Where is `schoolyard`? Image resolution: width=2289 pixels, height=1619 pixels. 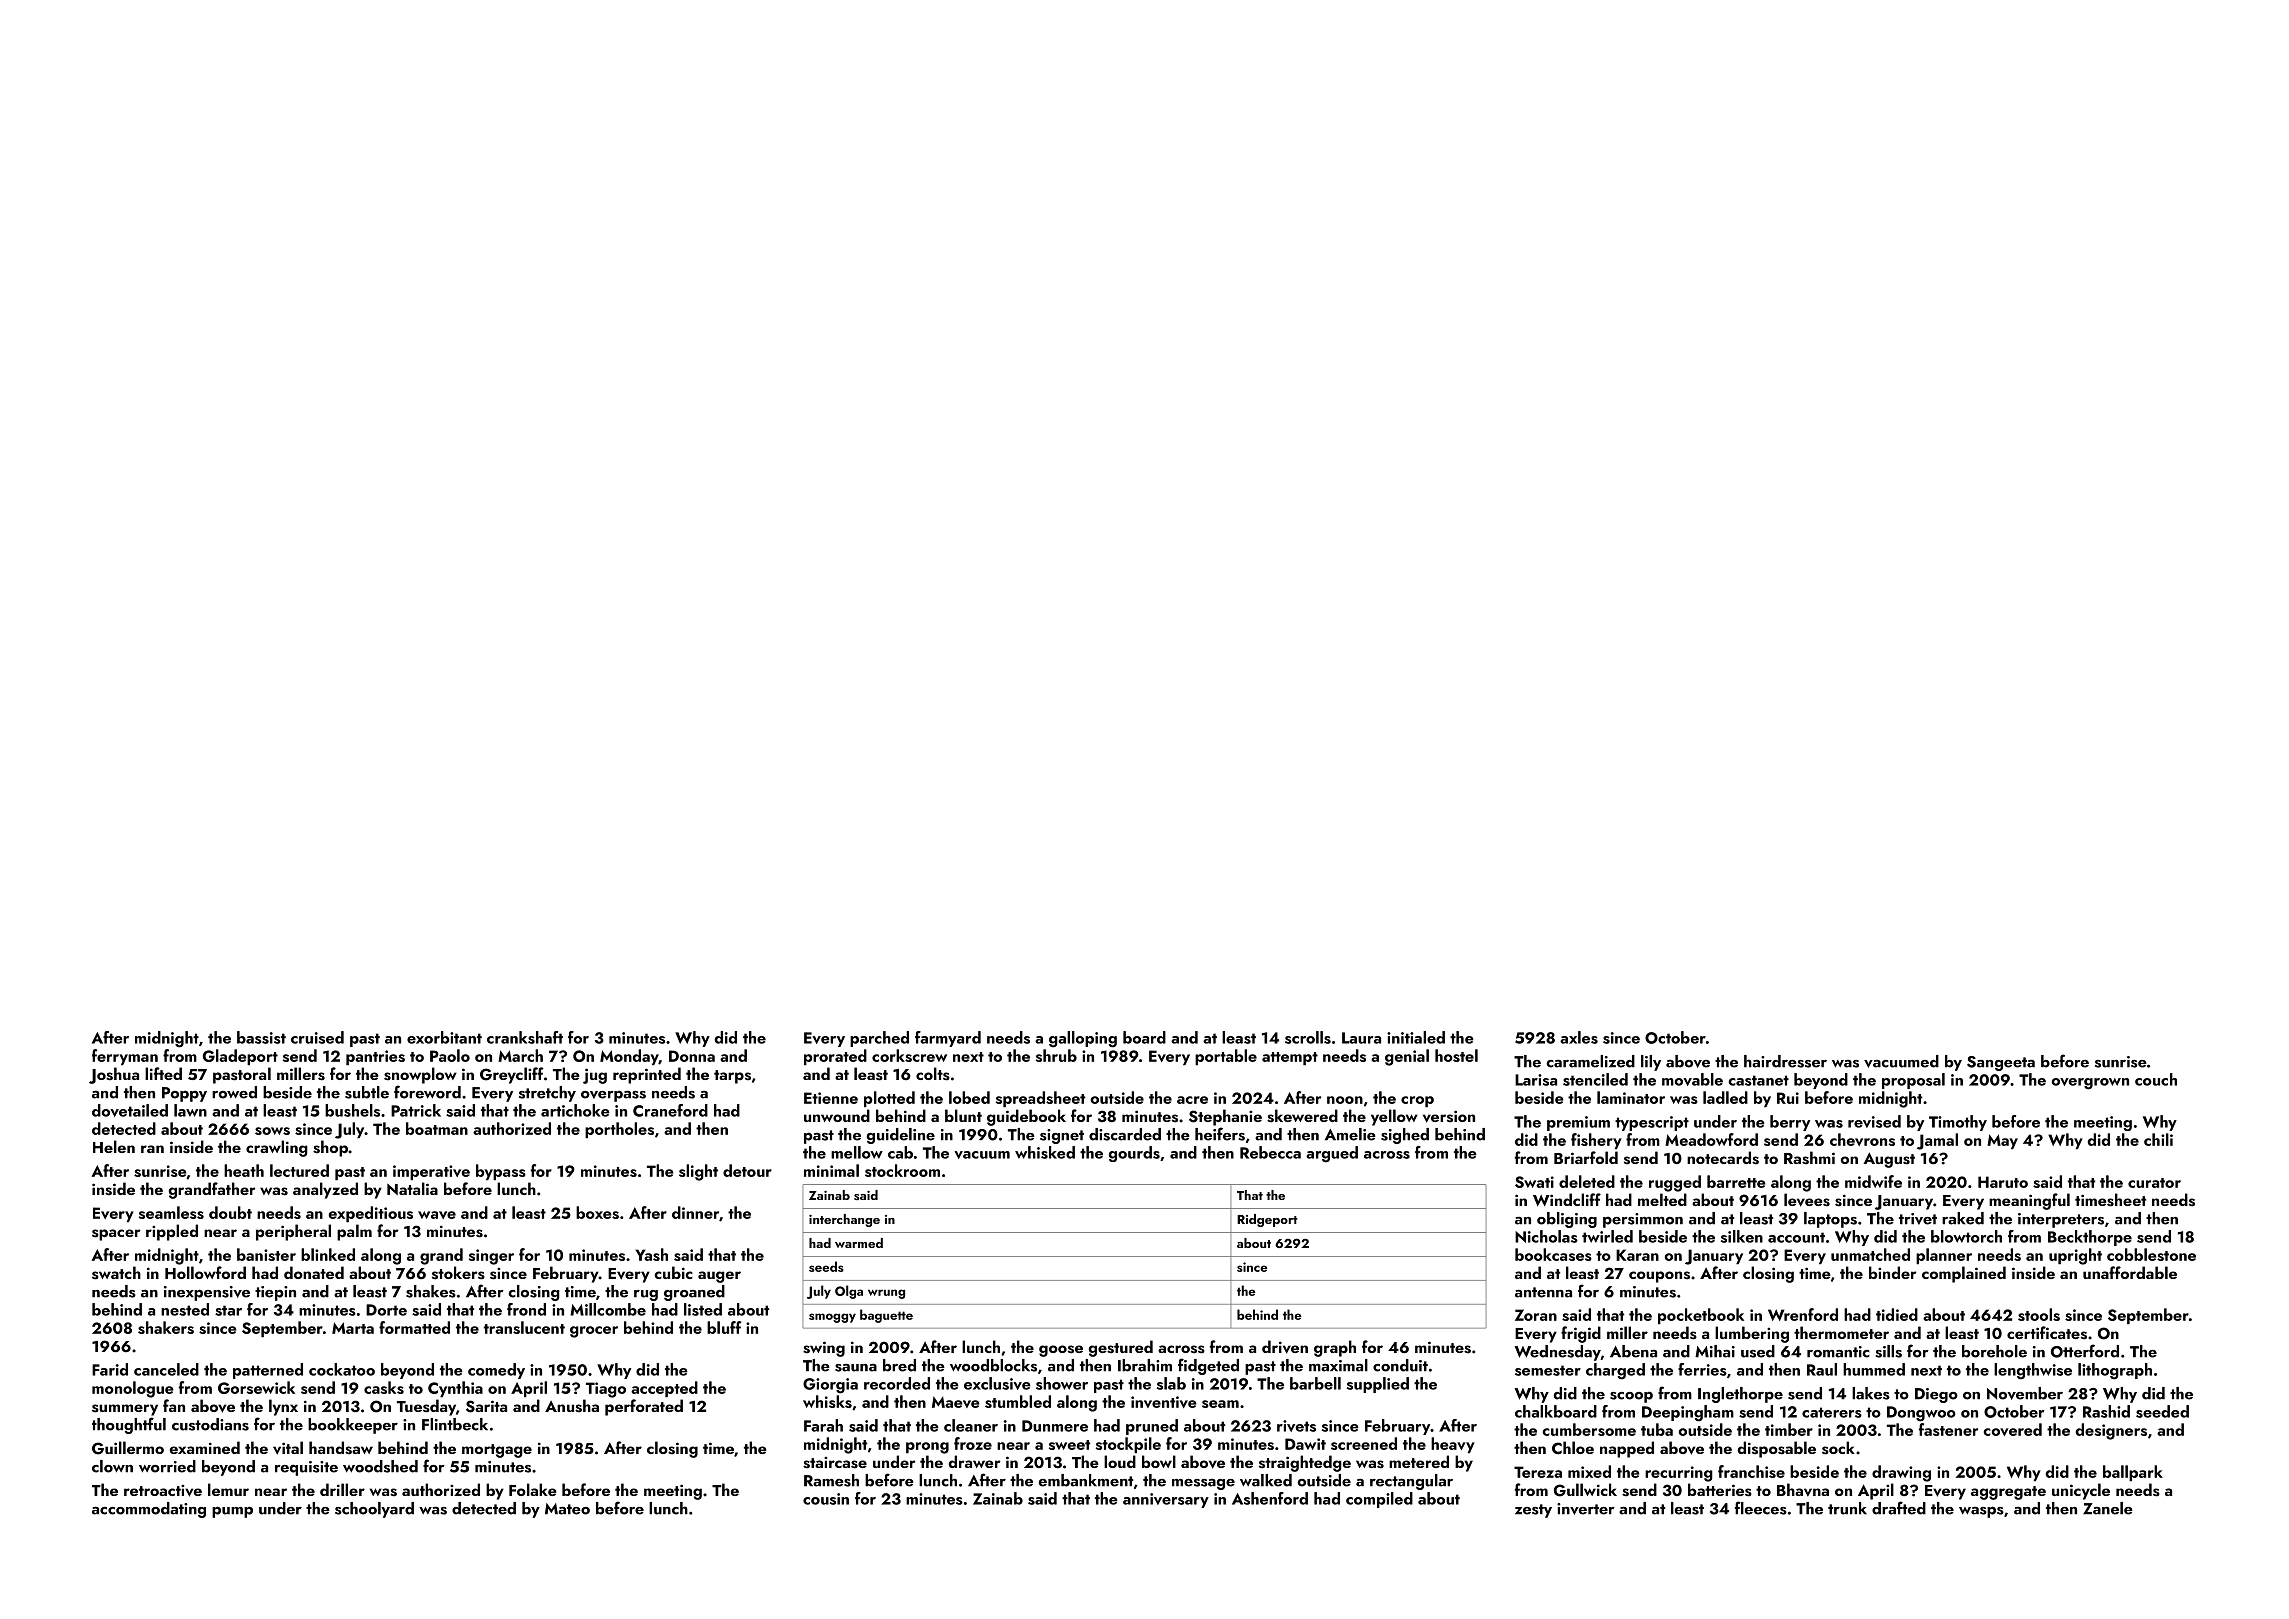
schoolyard is located at coordinates (374, 1510).
